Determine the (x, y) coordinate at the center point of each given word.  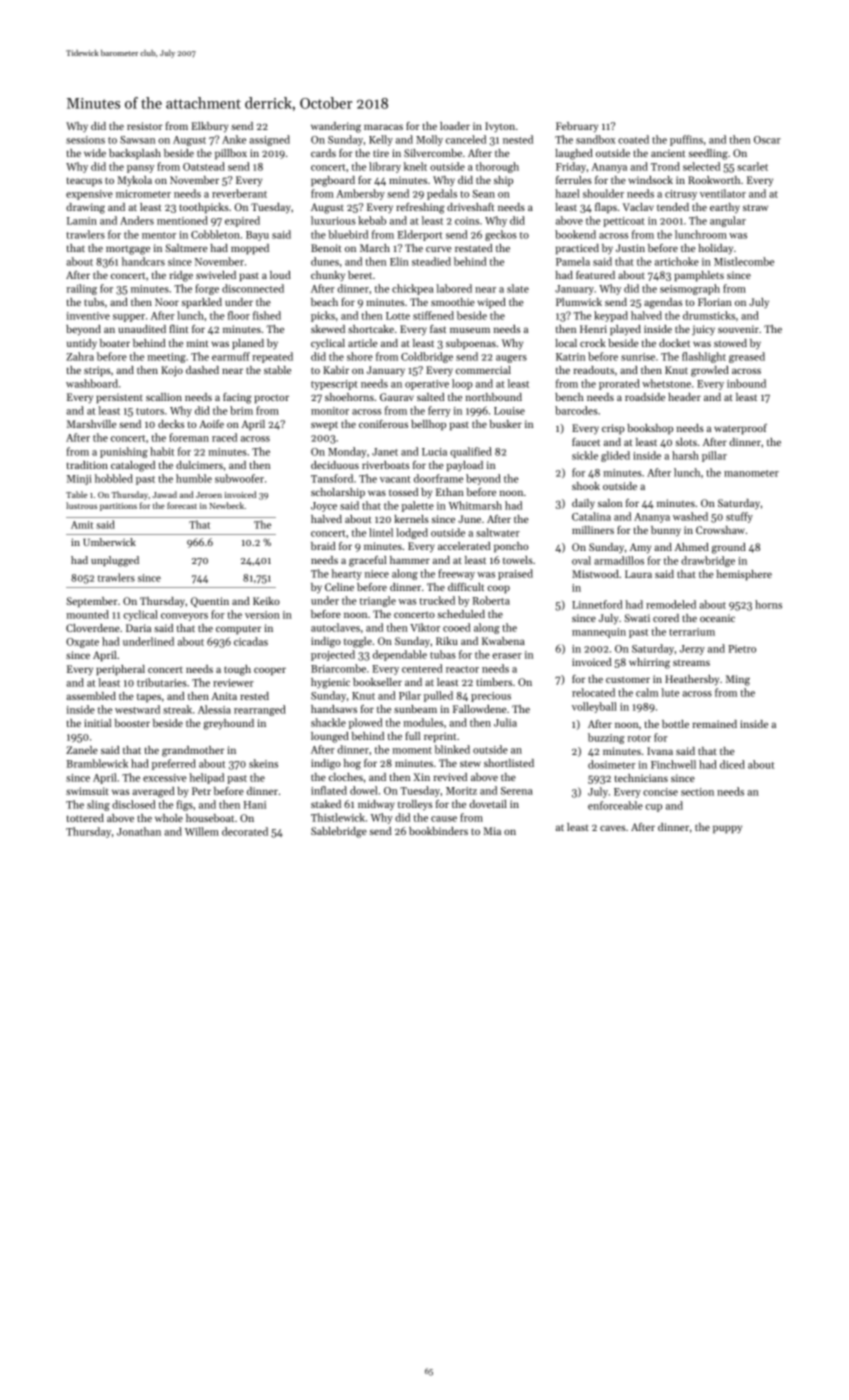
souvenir (738, 329)
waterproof (740, 429)
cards (323, 153)
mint (198, 343)
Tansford (332, 478)
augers (511, 359)
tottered (85, 818)
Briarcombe (338, 668)
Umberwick (109, 542)
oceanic (717, 618)
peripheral (120, 670)
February (577, 127)
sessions (85, 140)
